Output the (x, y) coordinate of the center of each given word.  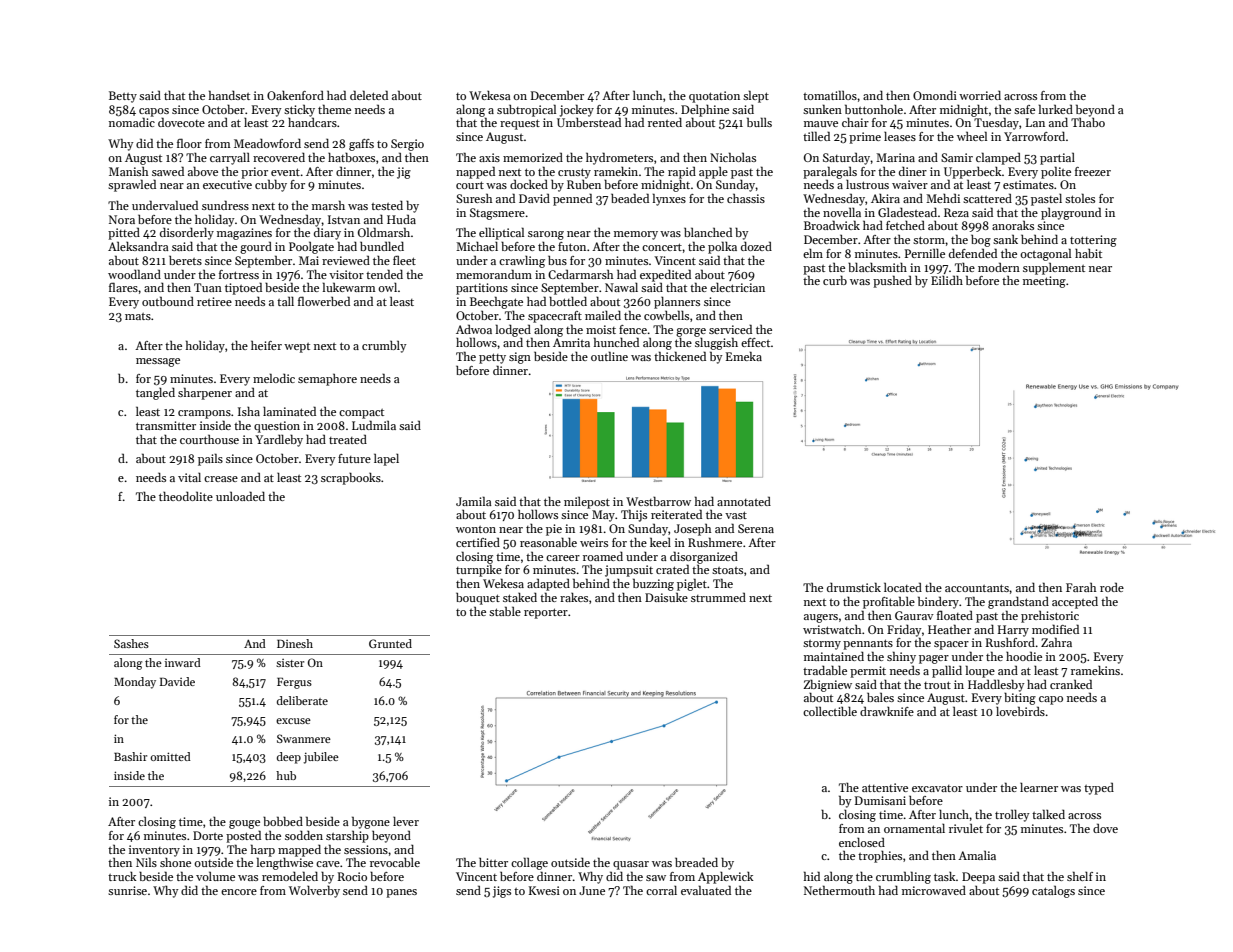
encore (239, 892)
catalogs (1053, 891)
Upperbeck (973, 173)
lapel (386, 459)
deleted (369, 95)
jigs (502, 892)
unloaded (240, 496)
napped (475, 172)
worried (980, 95)
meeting (1044, 282)
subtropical (526, 110)
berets (185, 260)
